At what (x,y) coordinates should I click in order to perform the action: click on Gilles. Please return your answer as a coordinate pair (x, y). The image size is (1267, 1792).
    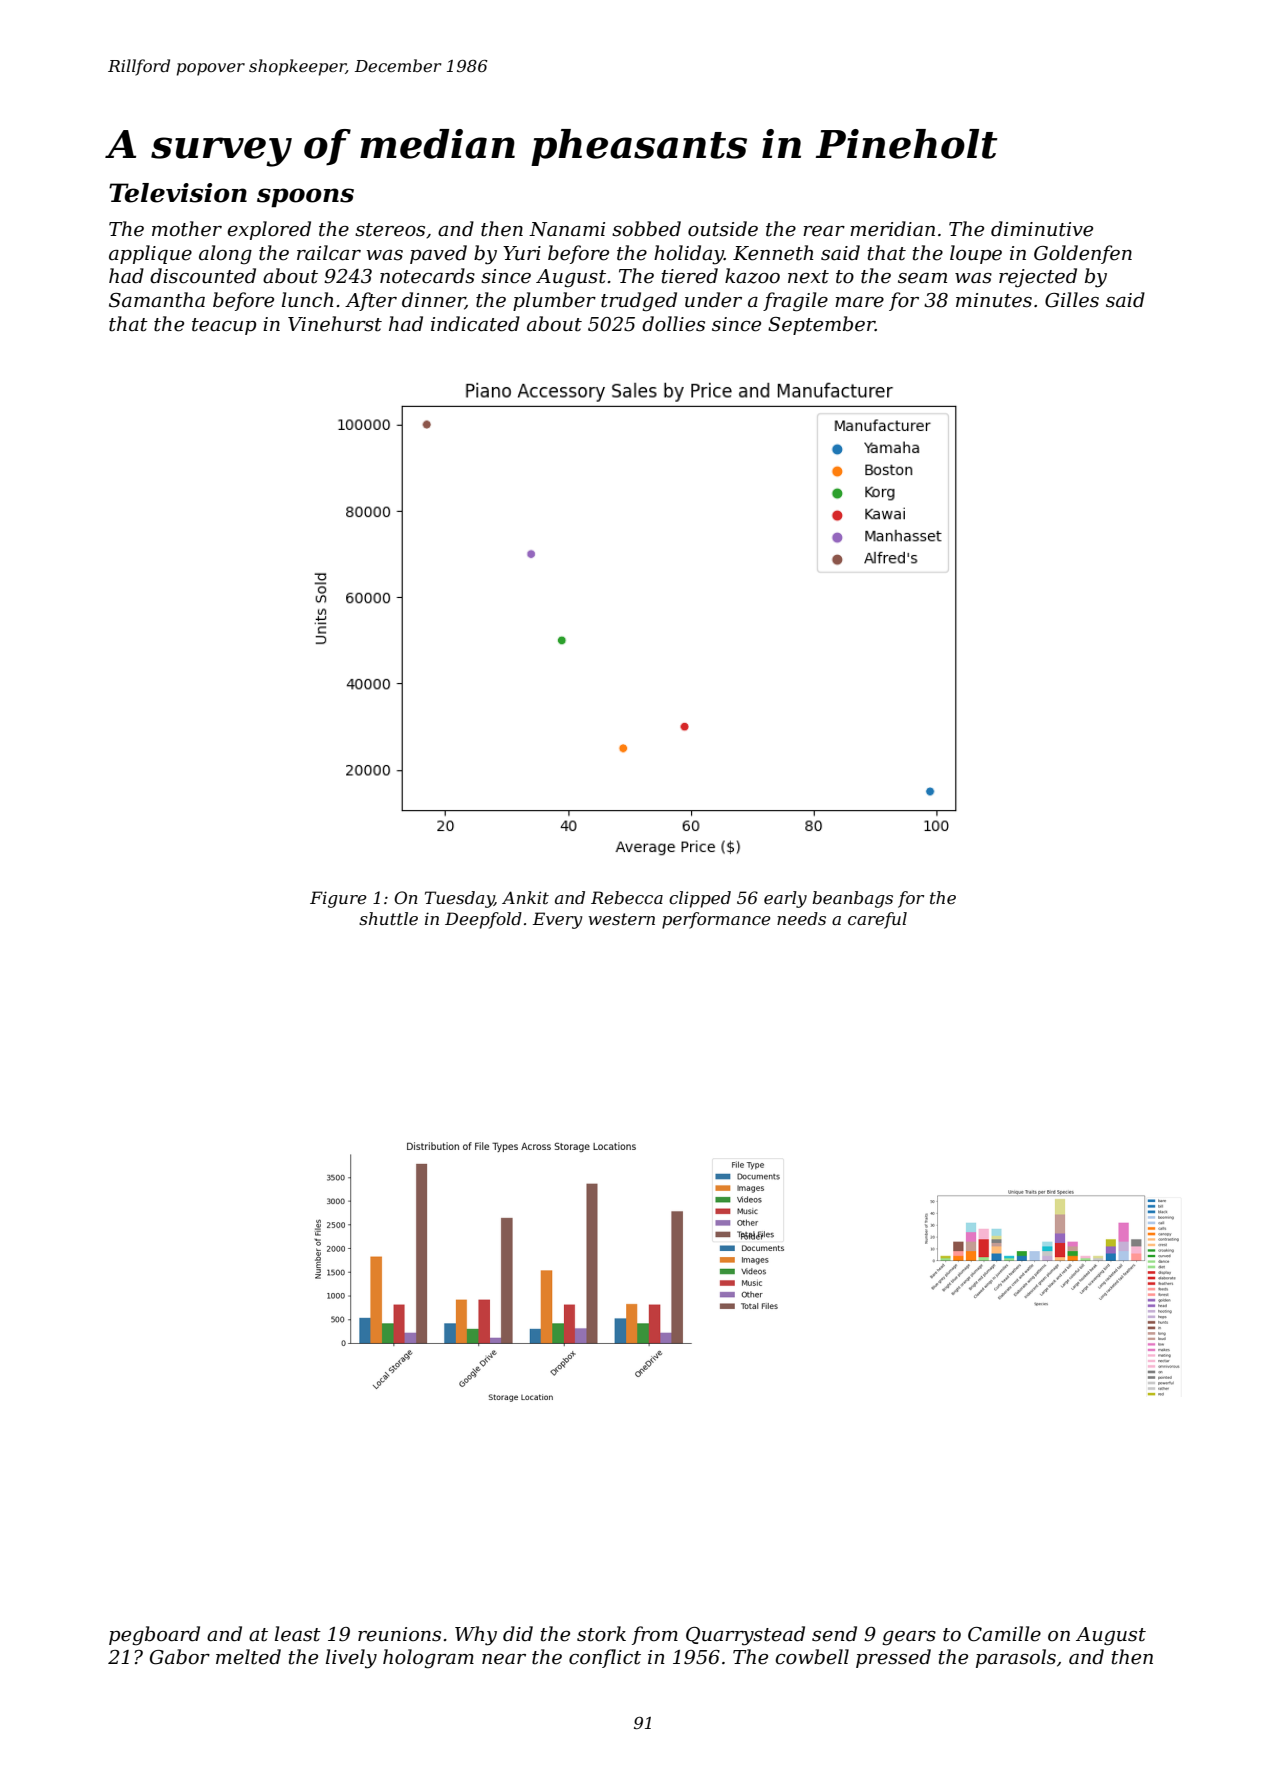
    Looking at the image, I should click on (1072, 300).
